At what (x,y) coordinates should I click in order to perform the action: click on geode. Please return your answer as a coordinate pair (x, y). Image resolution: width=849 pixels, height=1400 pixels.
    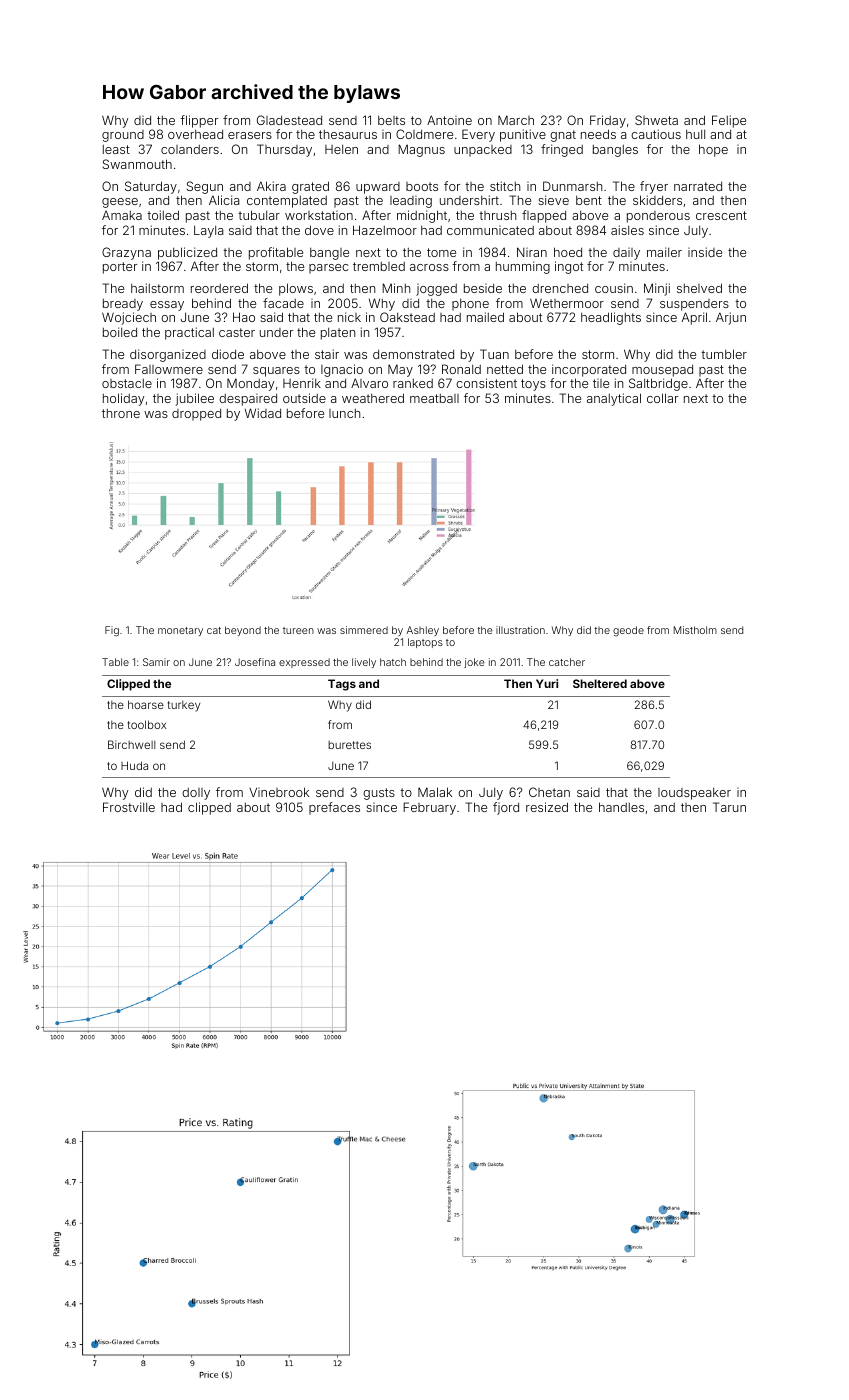
    Looking at the image, I should click on (628, 631).
